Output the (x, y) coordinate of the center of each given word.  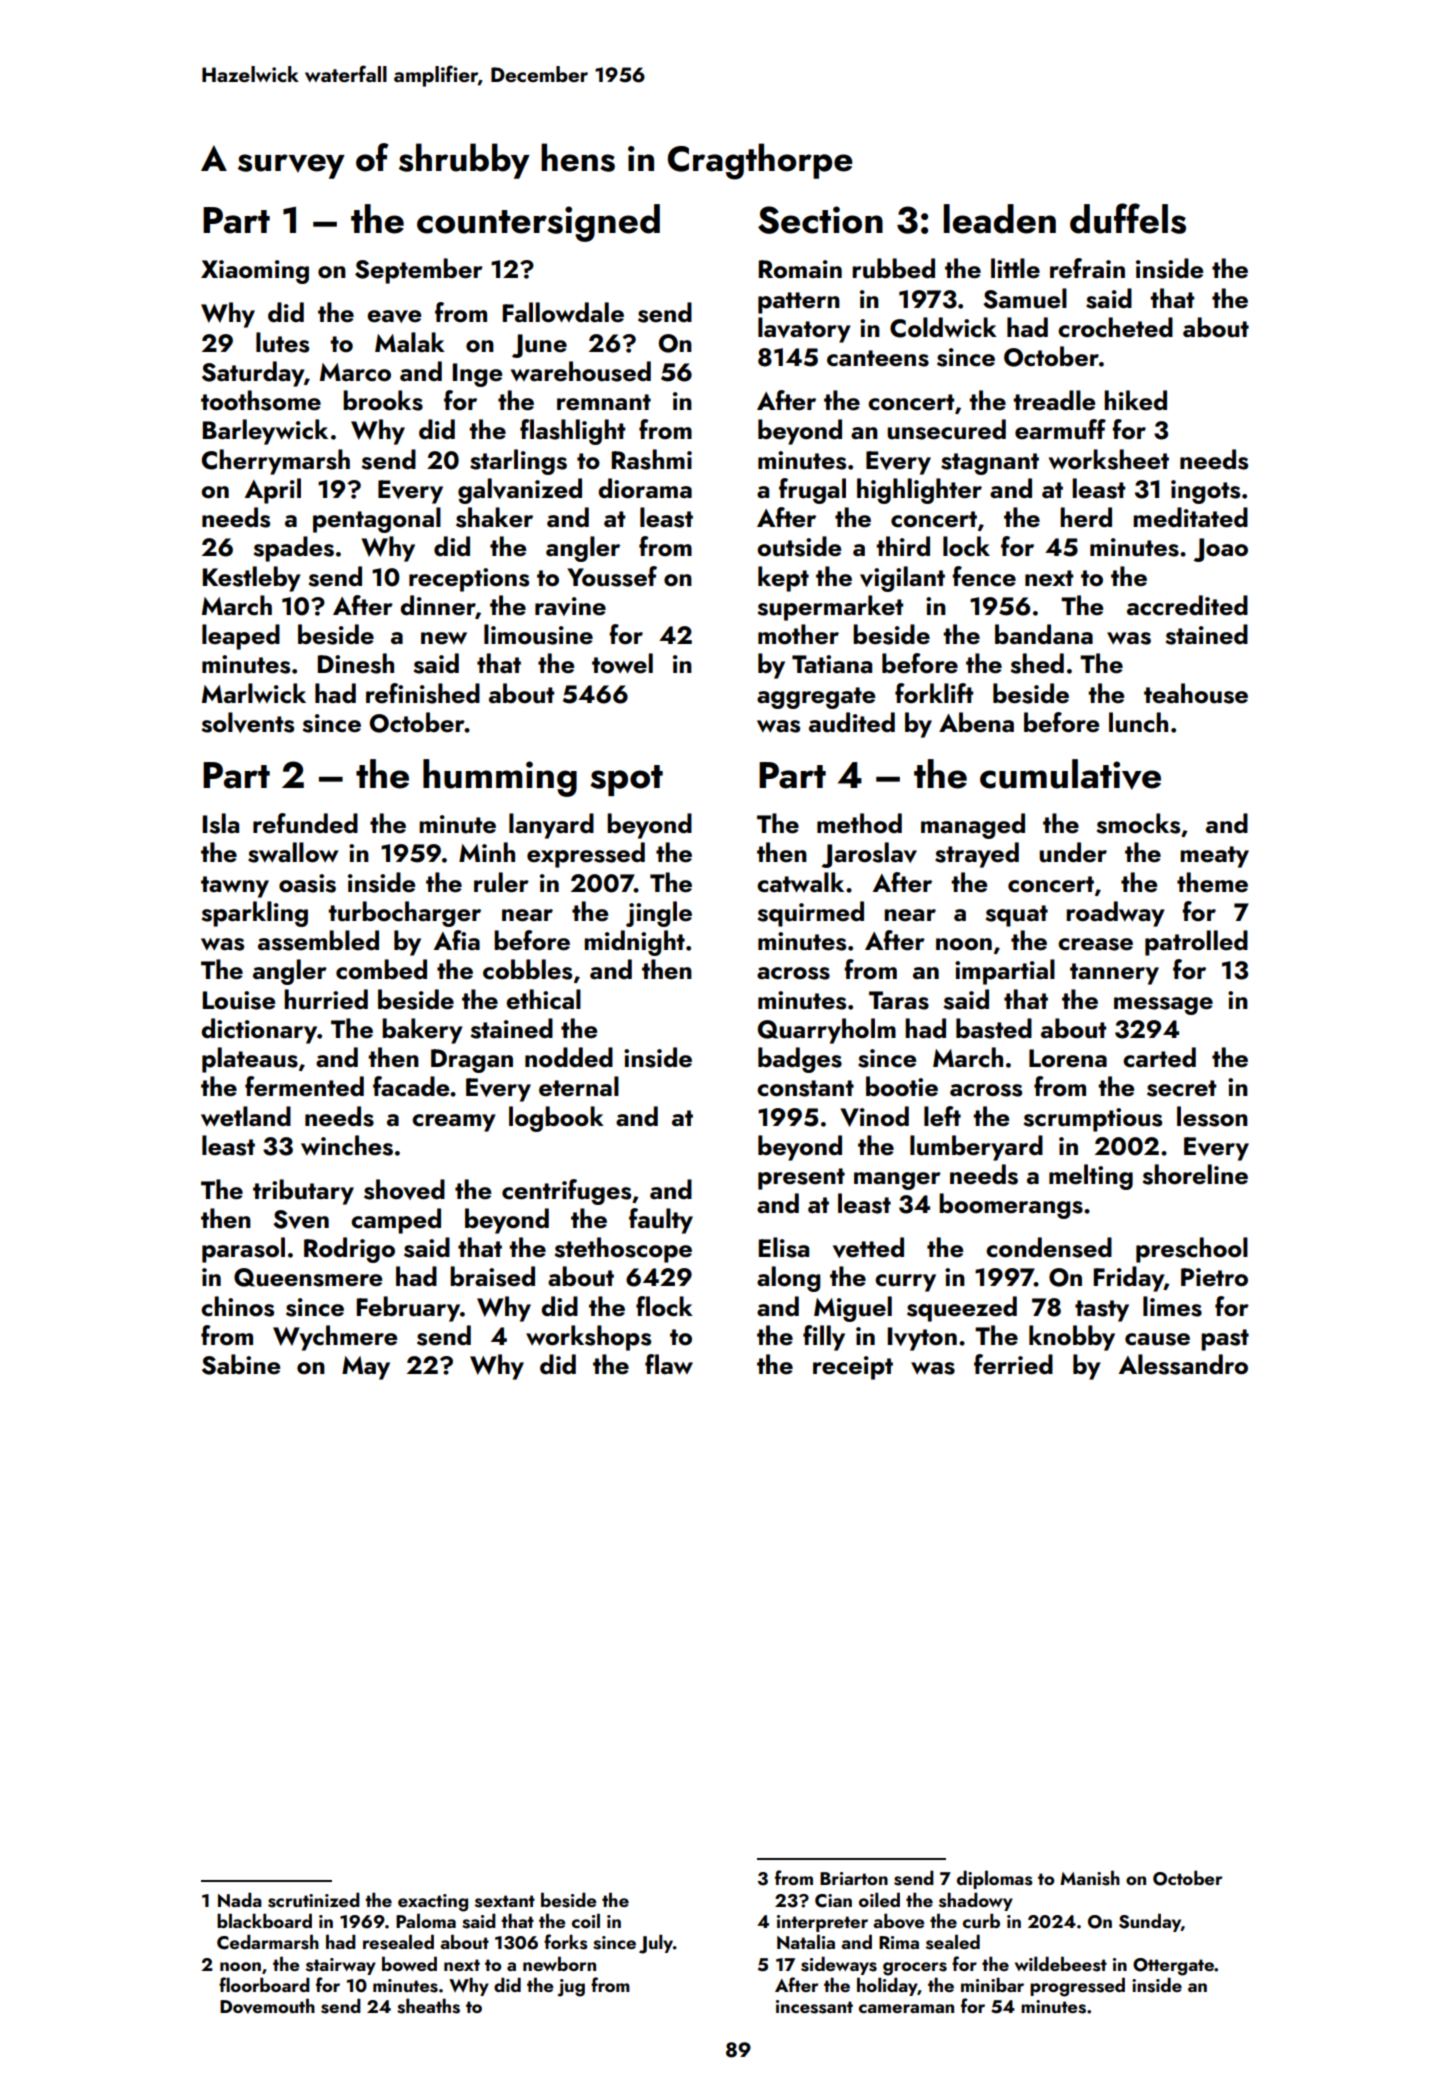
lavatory (804, 330)
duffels (1128, 218)
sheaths (428, 2006)
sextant (505, 1901)
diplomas (995, 1879)
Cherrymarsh (276, 462)
